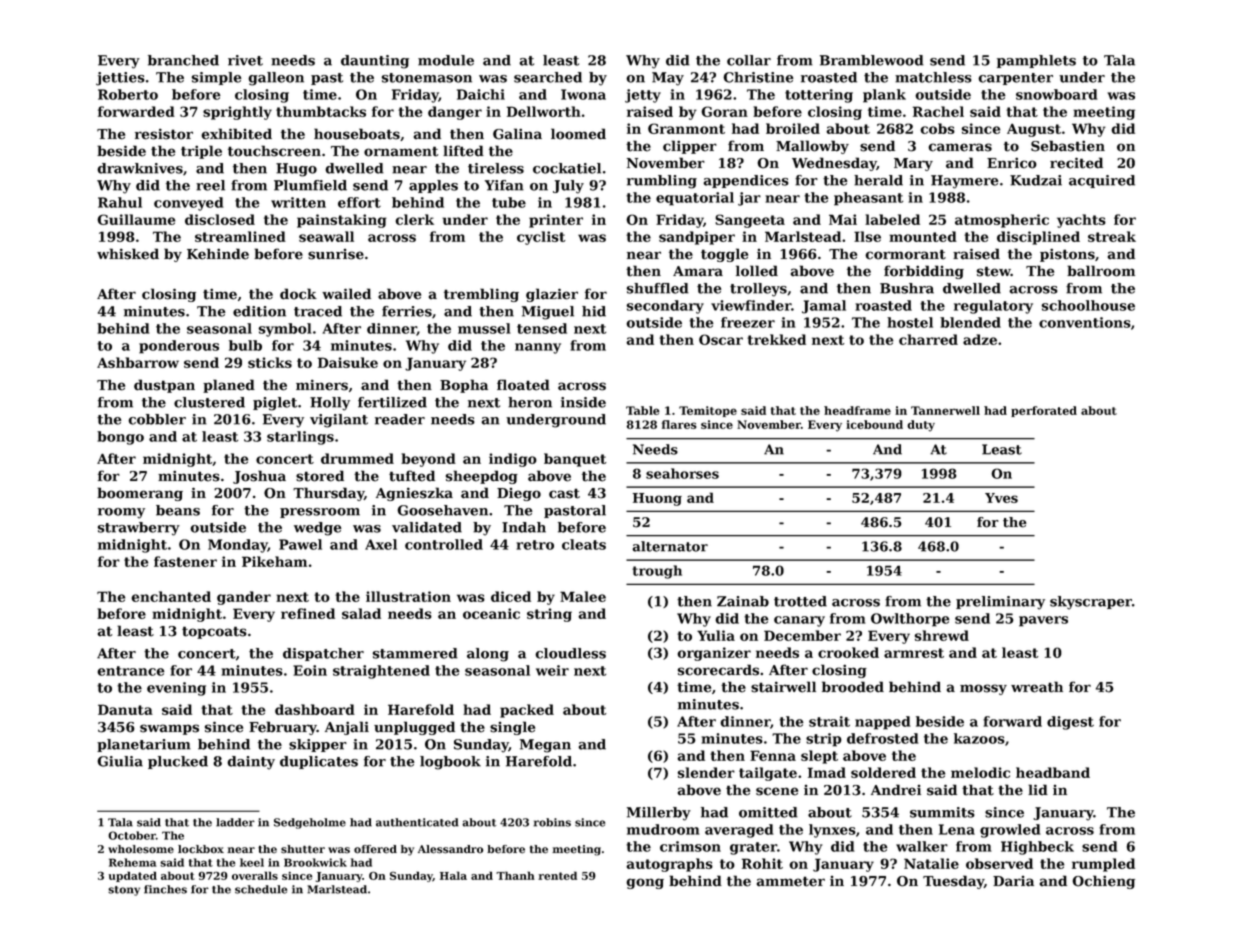 The height and width of the document is (952, 1233). What do you see at coordinates (994, 271) in the document?
I see `stew` at bounding box center [994, 271].
